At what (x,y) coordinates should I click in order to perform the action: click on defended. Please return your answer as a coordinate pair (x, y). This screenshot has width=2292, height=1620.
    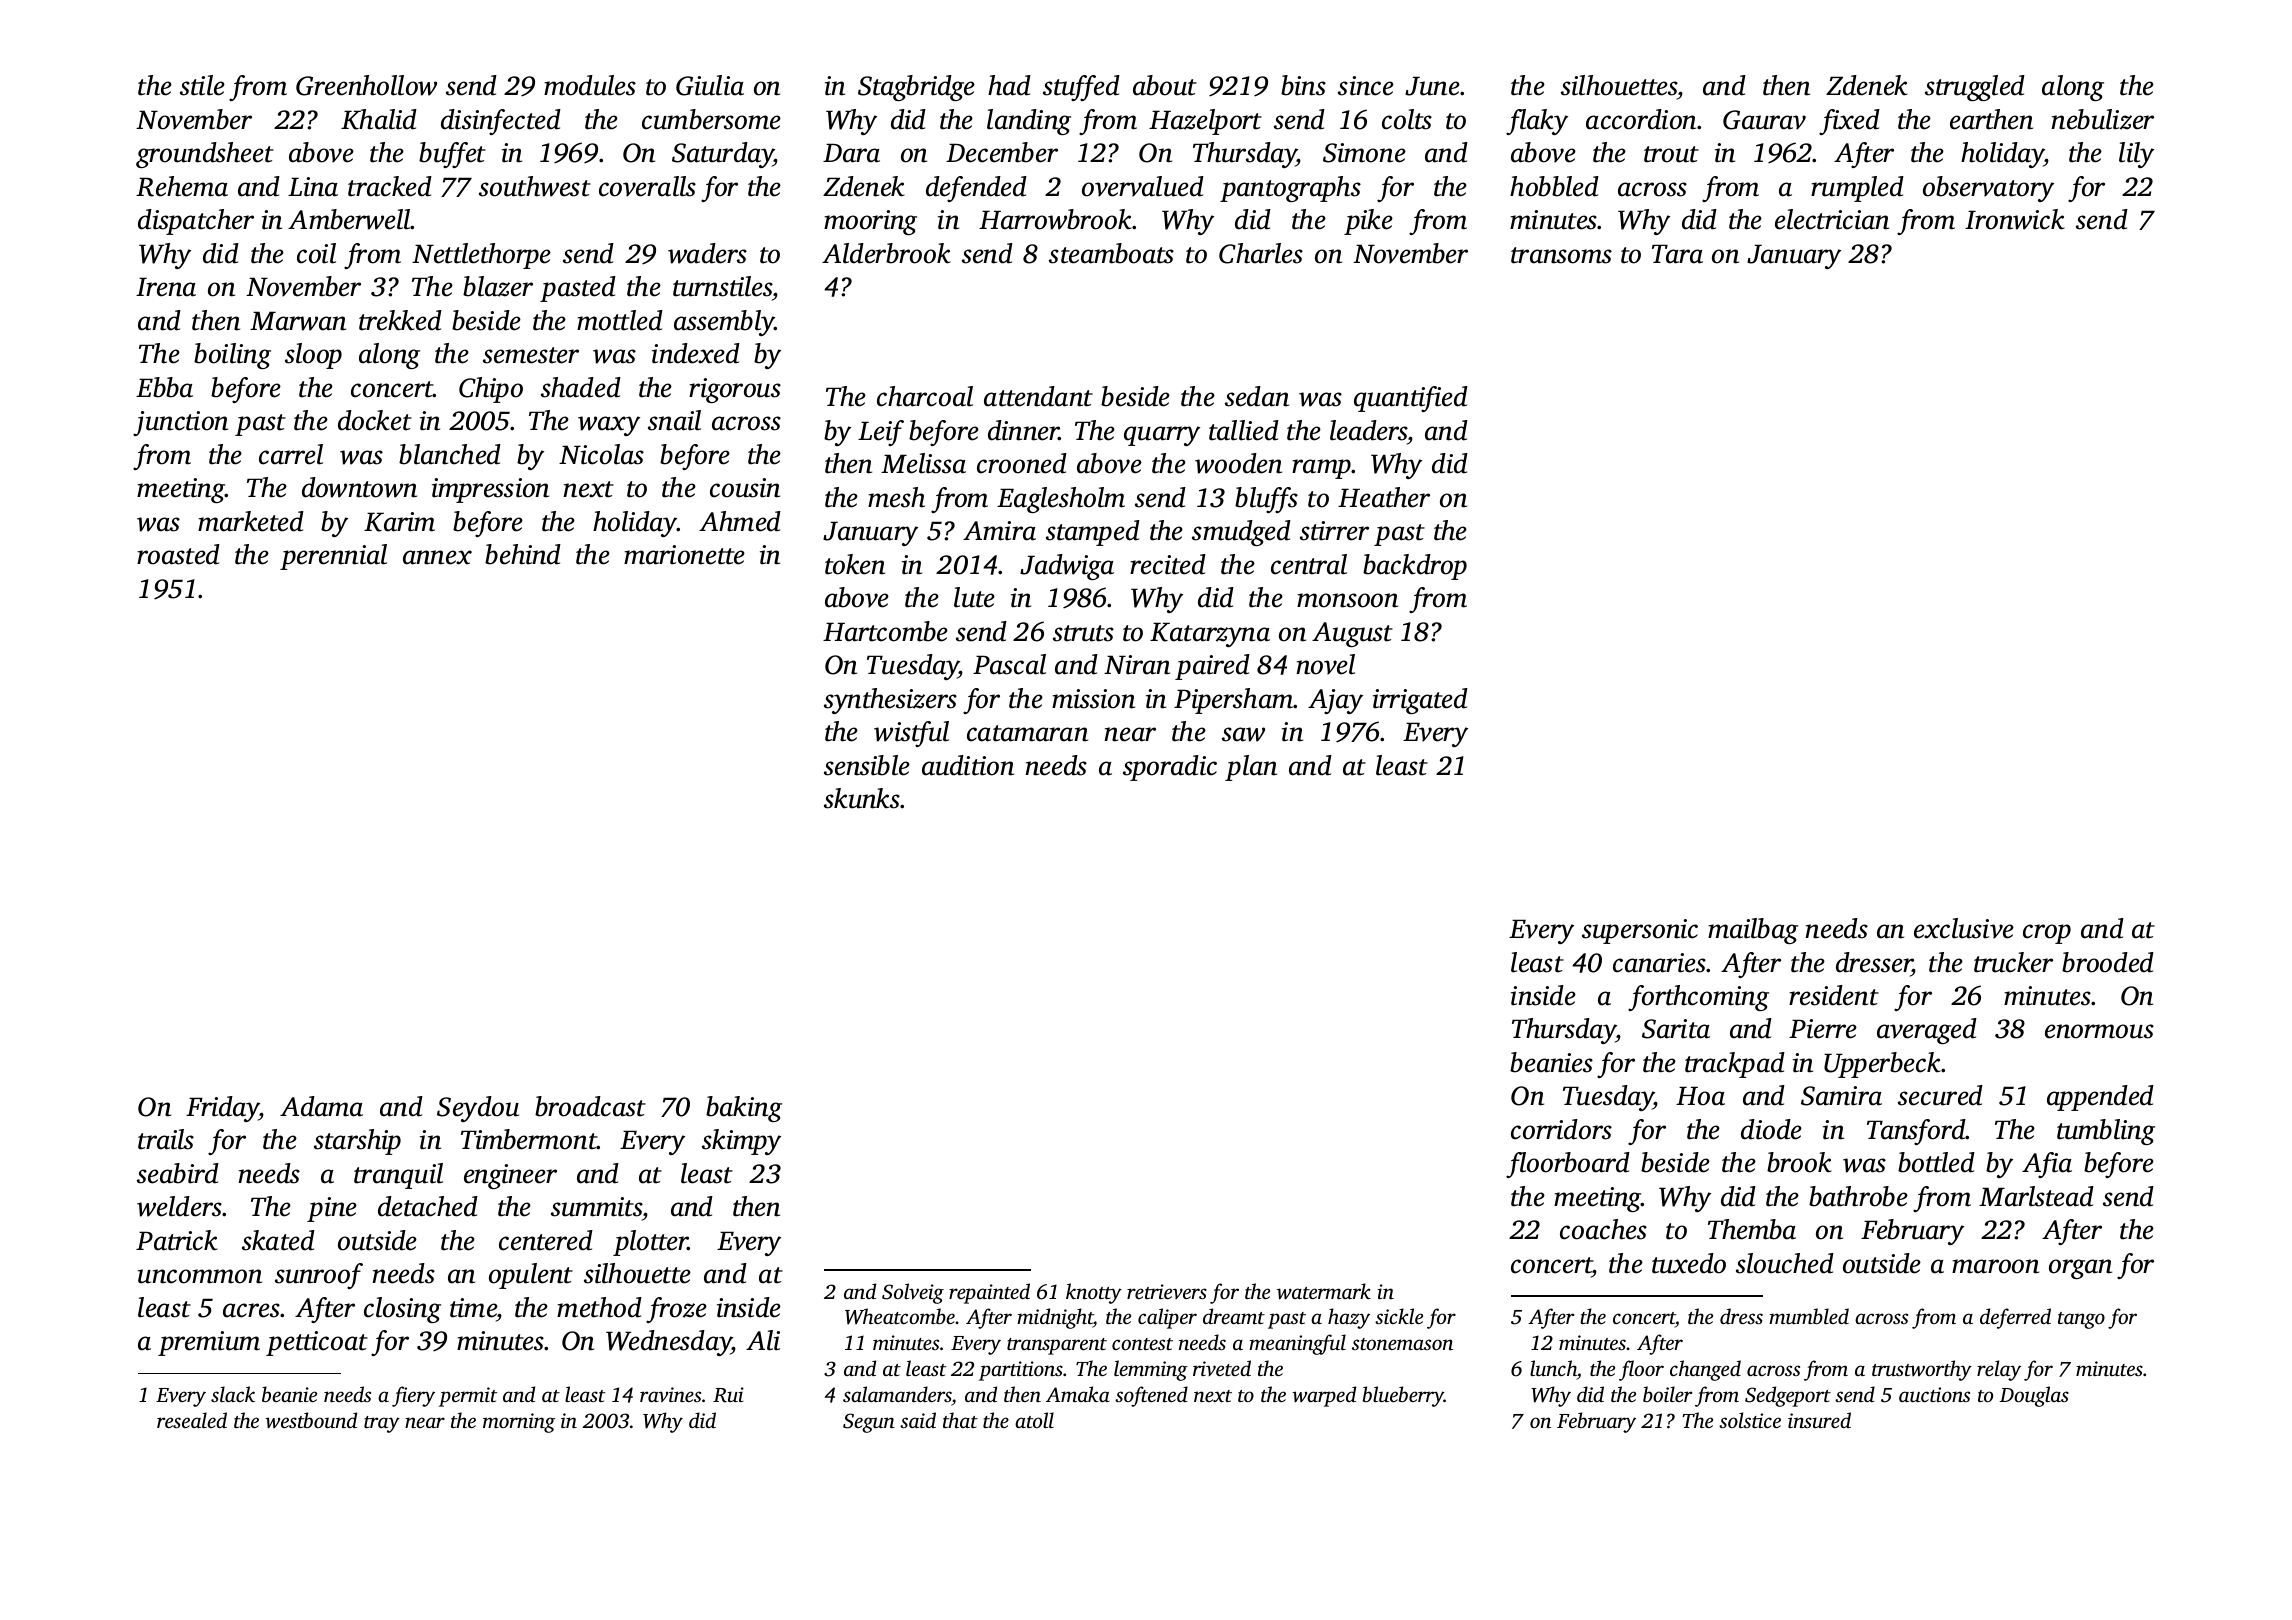
    Looking at the image, I should click on (976, 189).
